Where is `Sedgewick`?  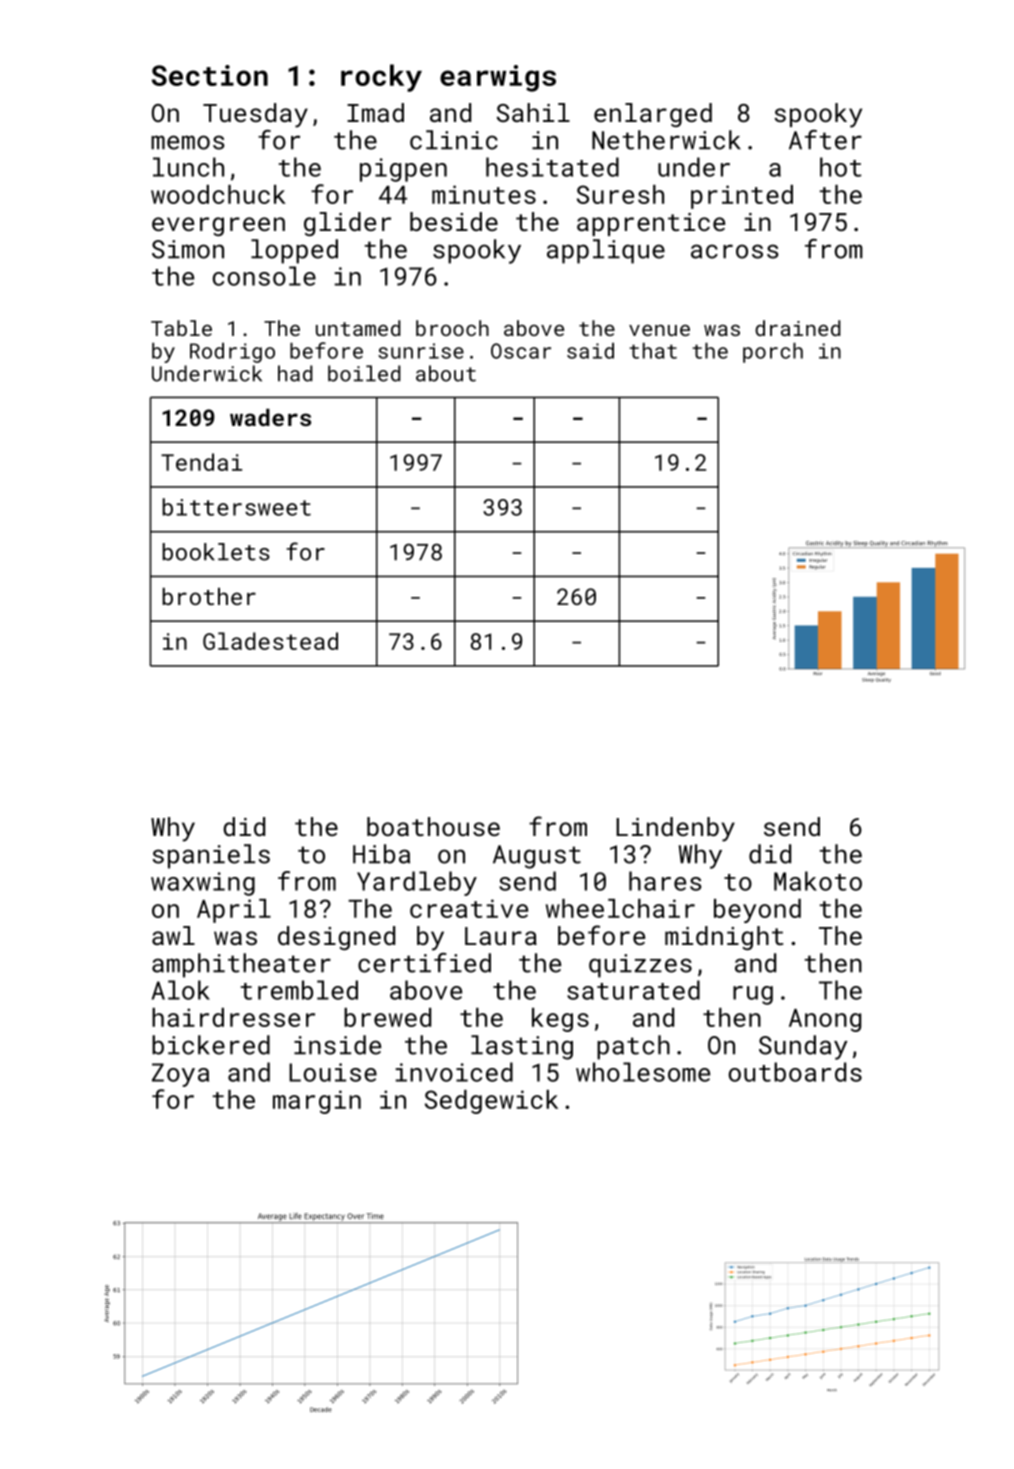 Sedgewick is located at coordinates (491, 1102).
